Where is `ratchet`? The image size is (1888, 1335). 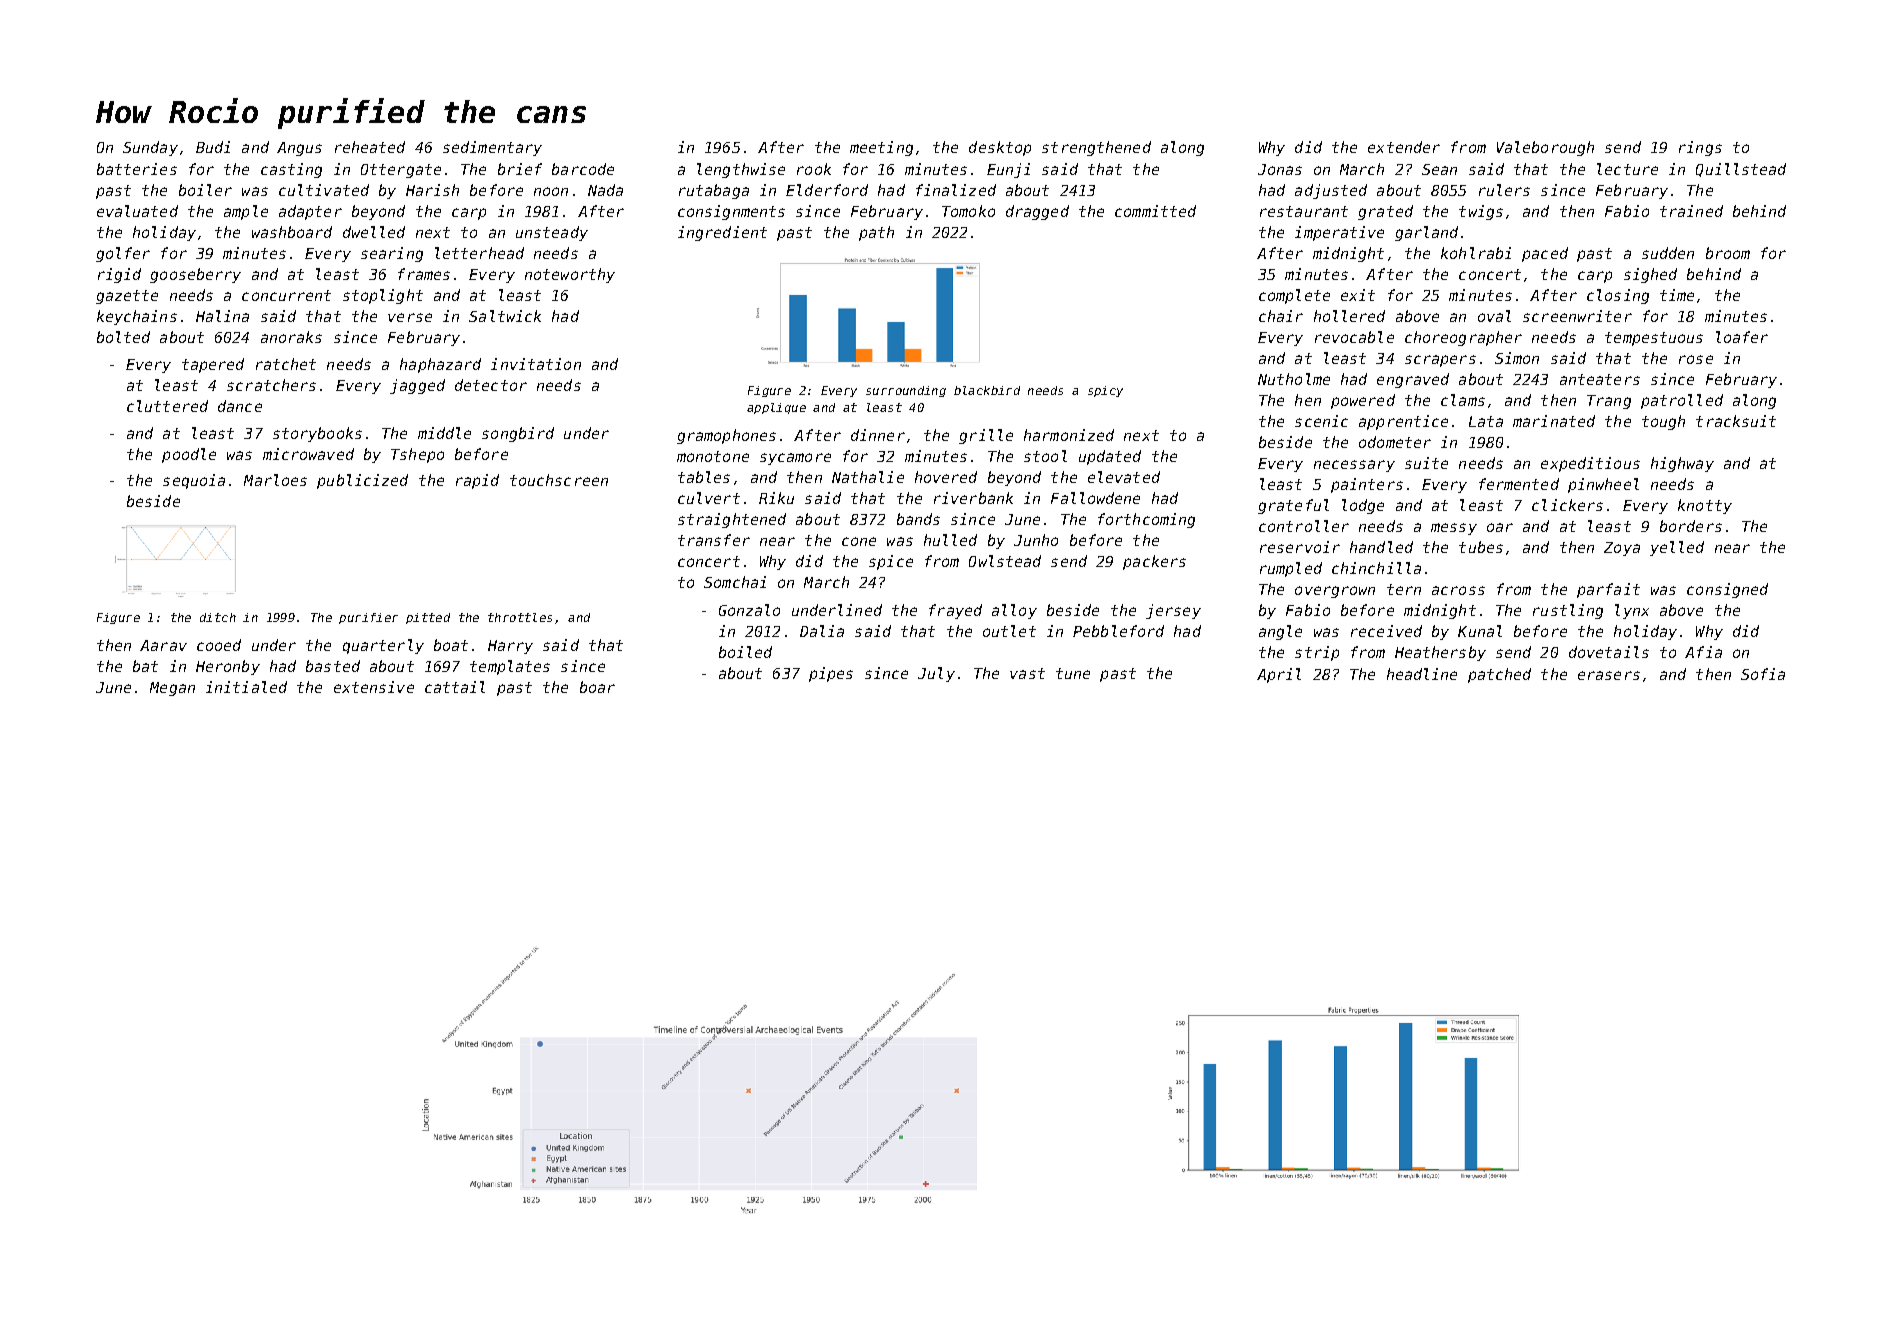 ratchet is located at coordinates (286, 364).
